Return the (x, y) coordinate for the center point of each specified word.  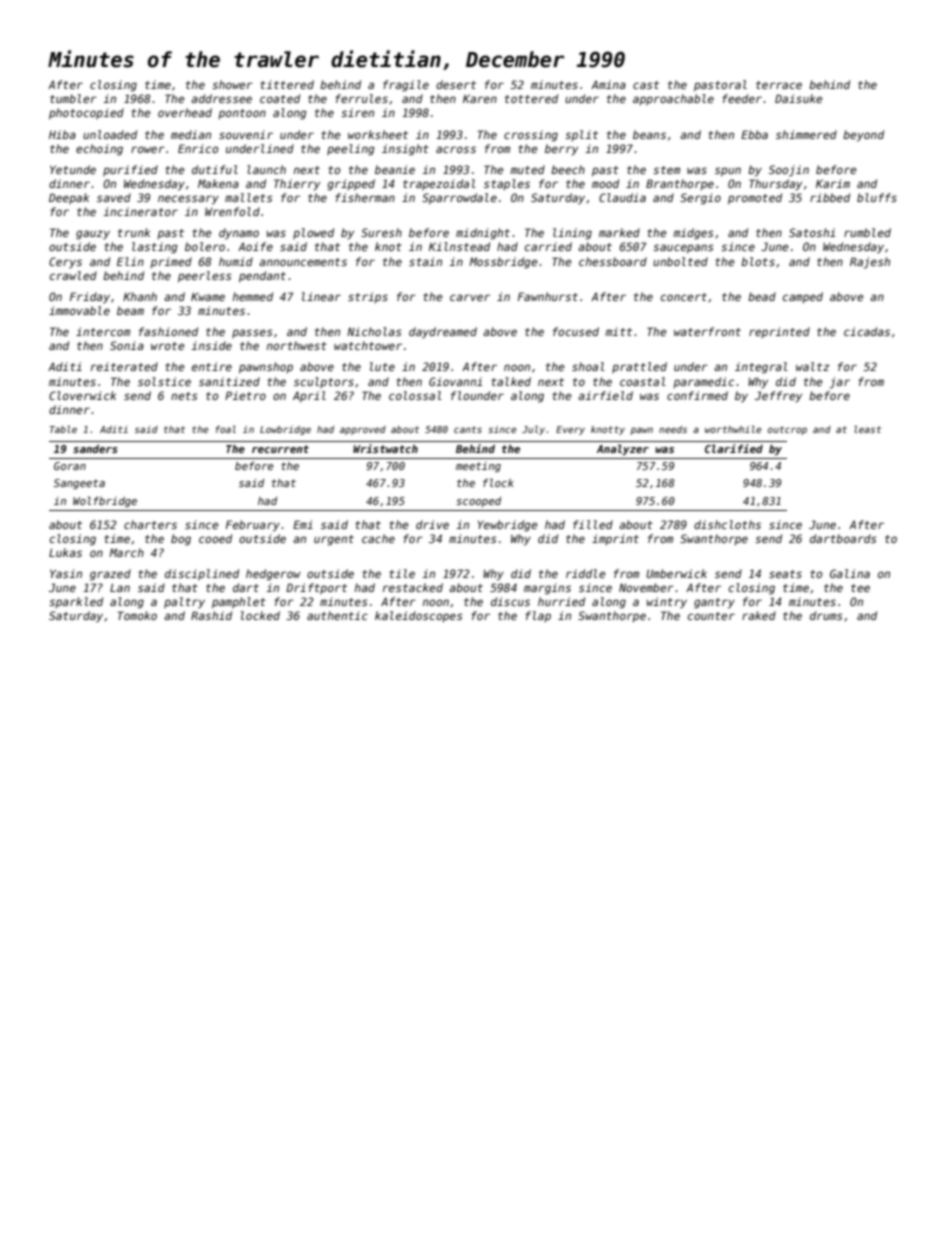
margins (547, 589)
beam (130, 310)
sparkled (76, 602)
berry (561, 150)
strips (368, 297)
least (867, 429)
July (533, 430)
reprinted (779, 332)
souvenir (246, 134)
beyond (863, 136)
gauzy (93, 235)
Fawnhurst (548, 296)
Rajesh (870, 263)
